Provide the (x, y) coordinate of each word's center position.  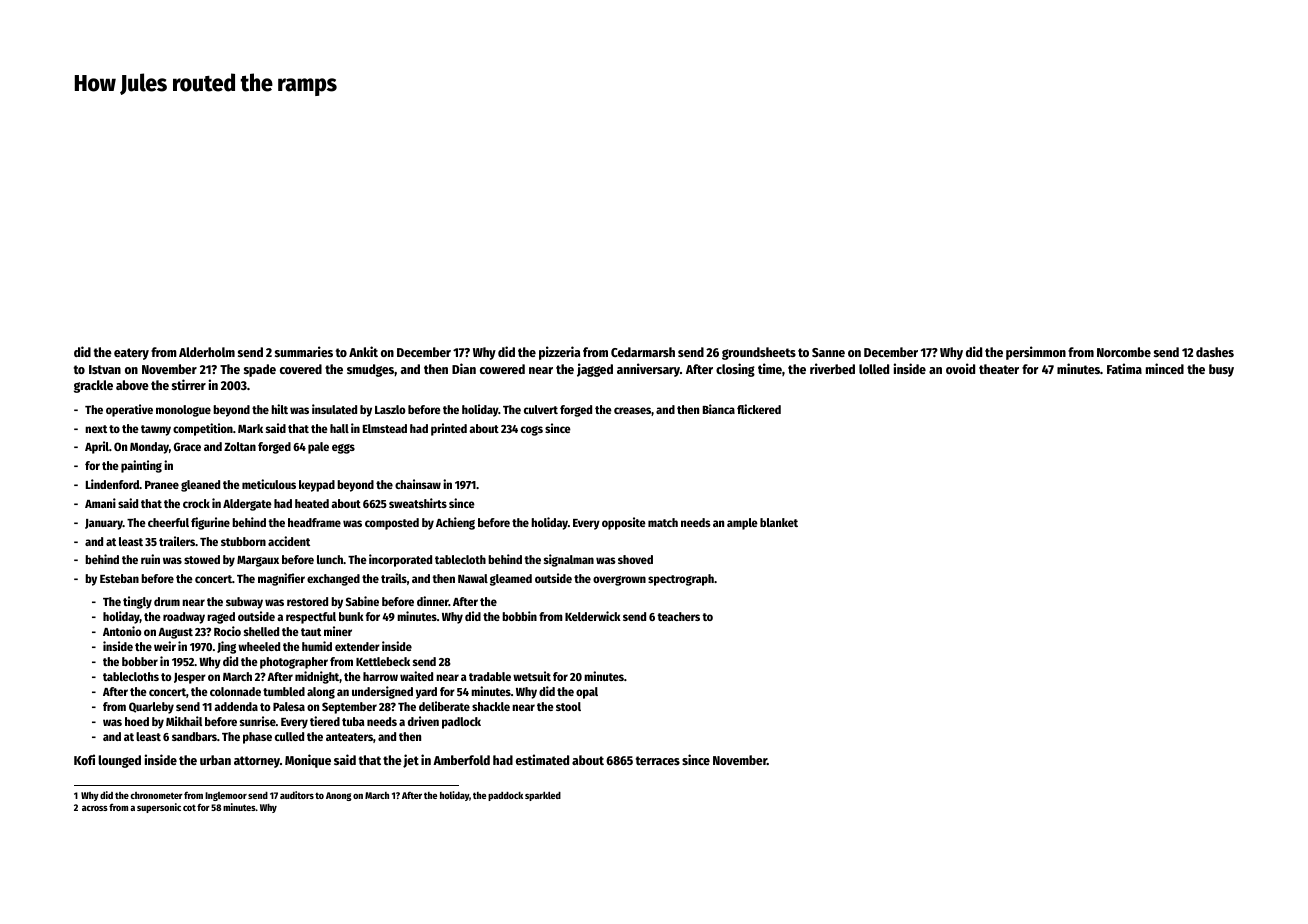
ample (742, 524)
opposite (624, 523)
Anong (339, 796)
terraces (658, 760)
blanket (779, 522)
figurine (210, 523)
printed (449, 429)
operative (129, 410)
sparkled (543, 796)
